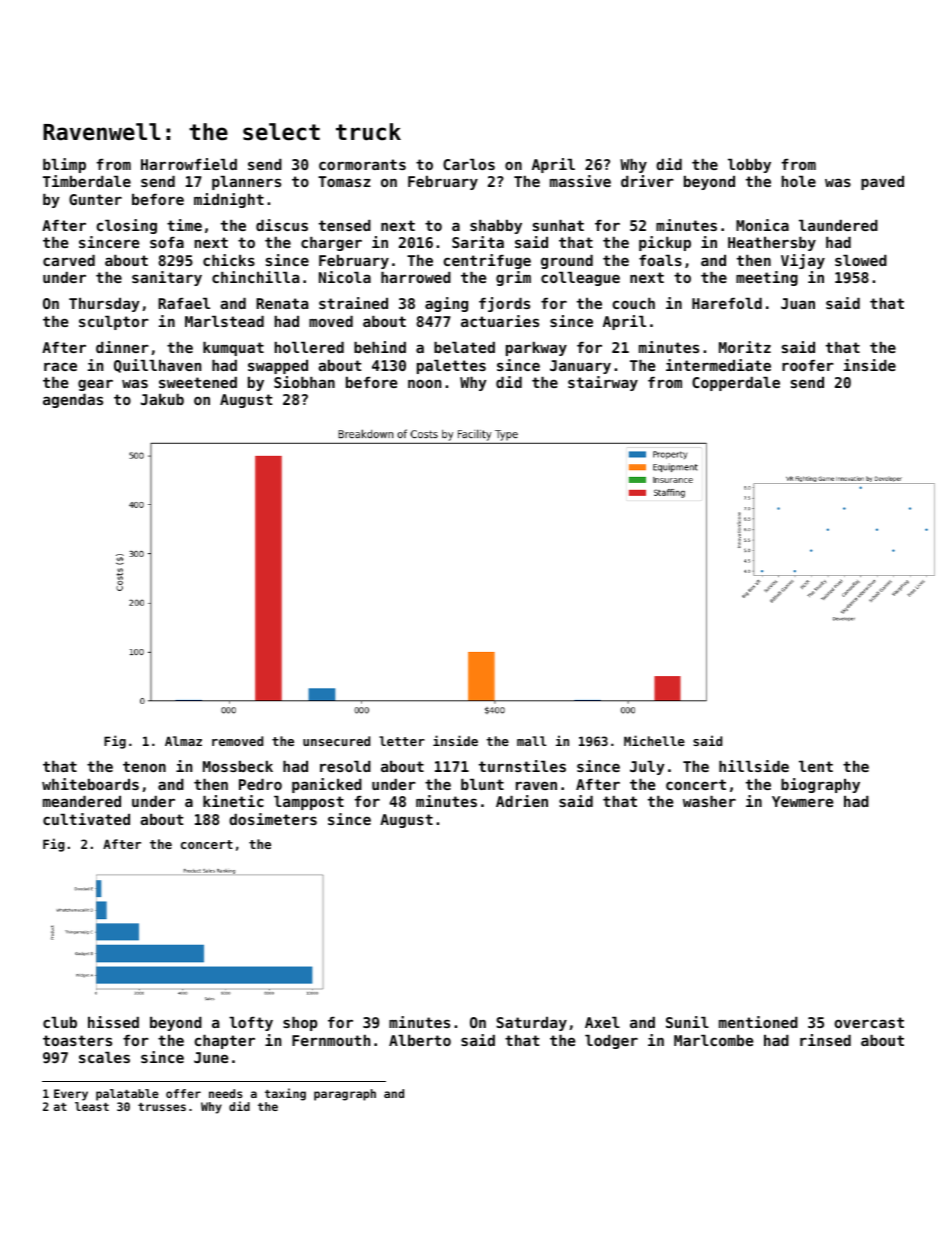  I want to click on Michelle, so click(654, 740).
